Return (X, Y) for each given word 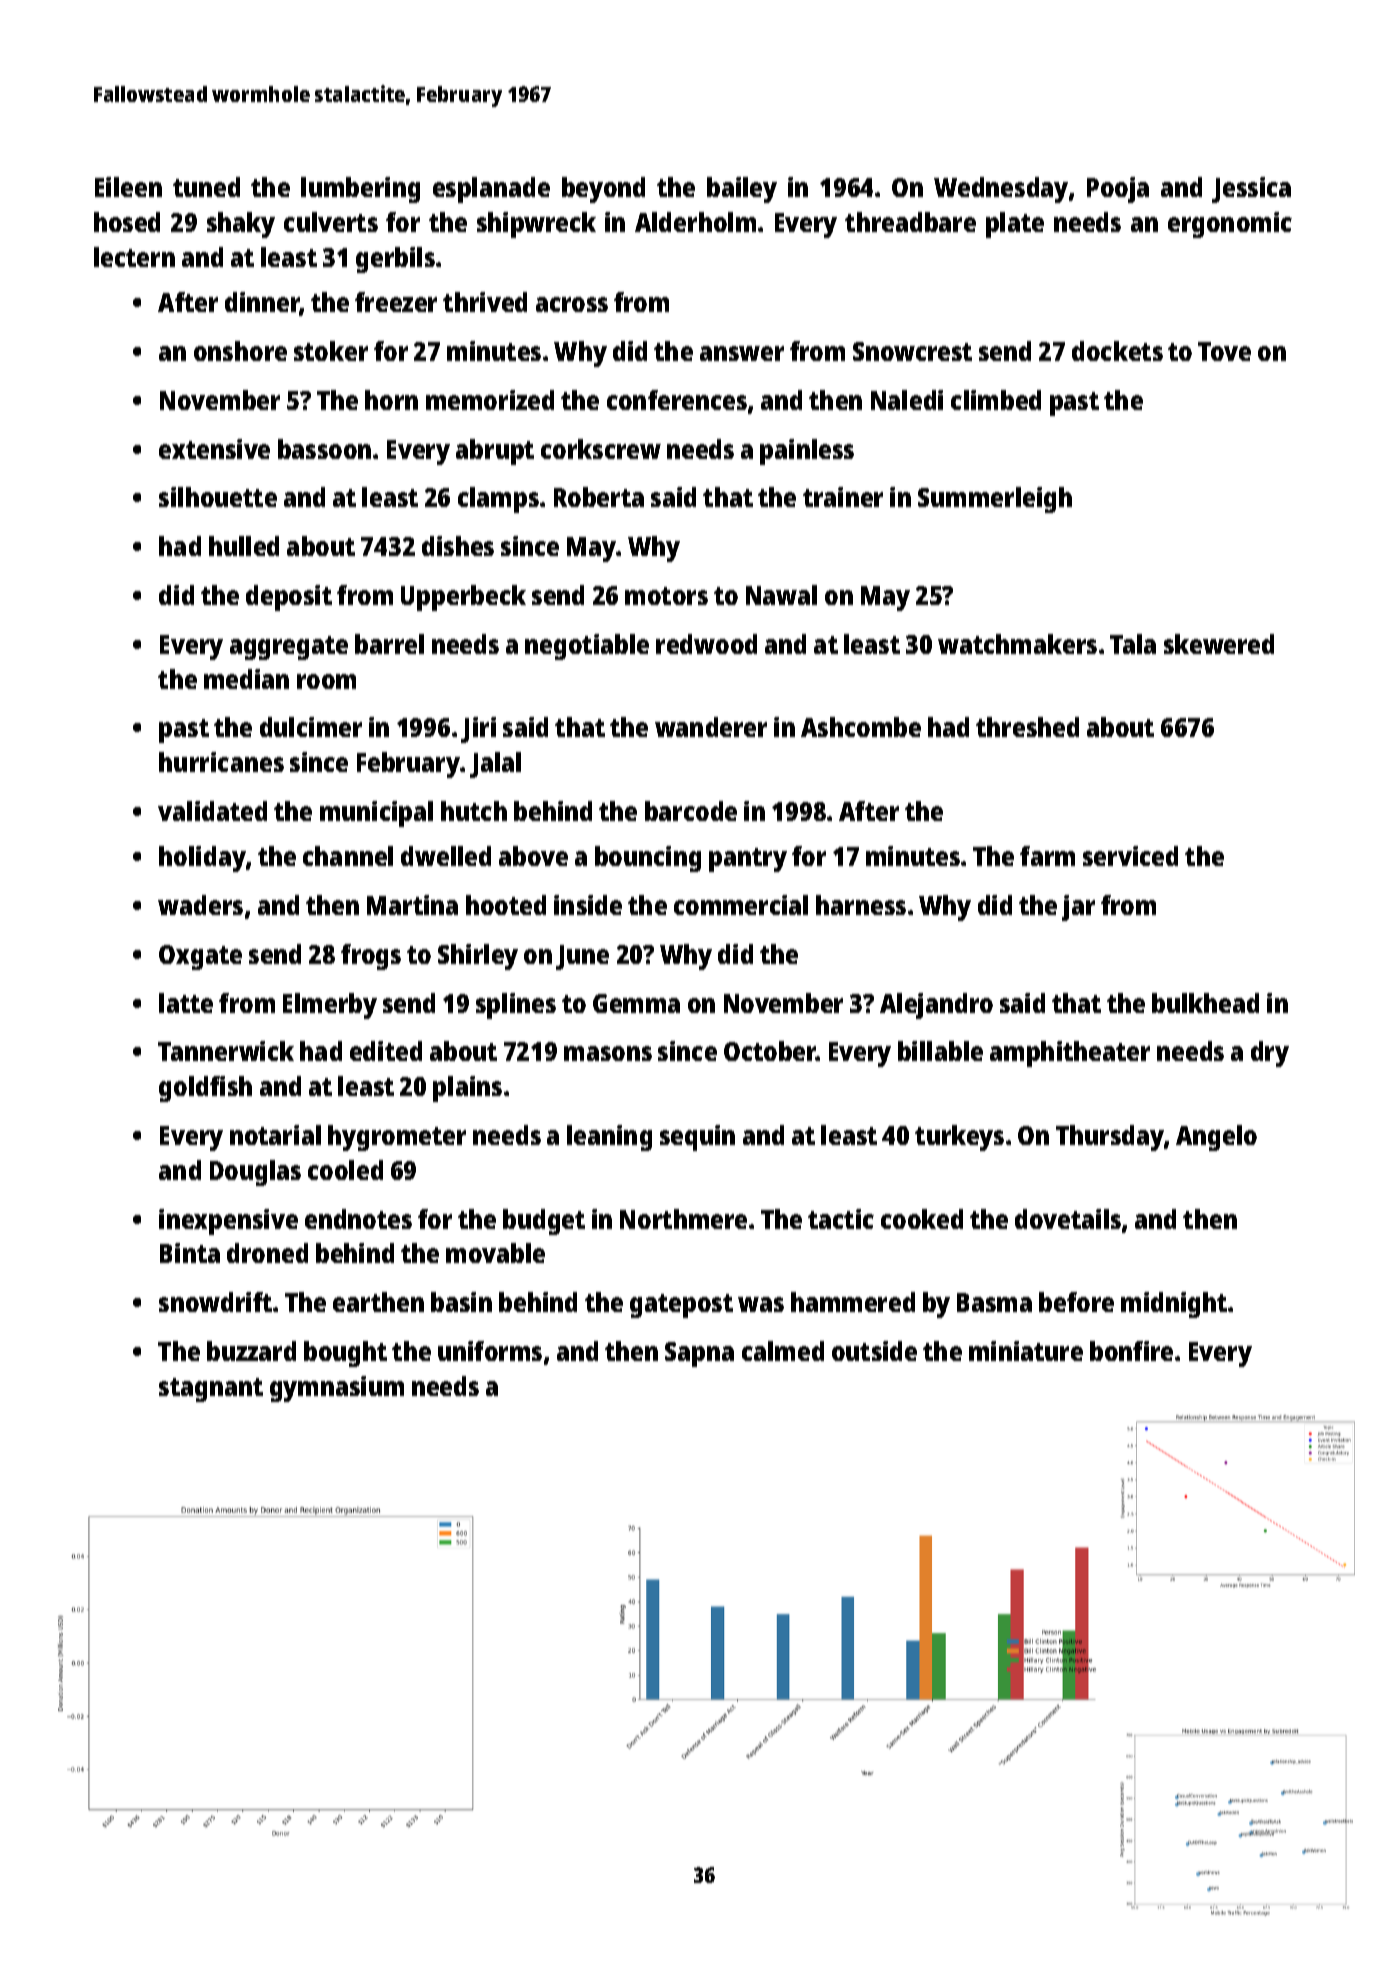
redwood (706, 644)
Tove (1224, 351)
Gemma (636, 1003)
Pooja (1118, 190)
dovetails (1068, 1219)
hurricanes (221, 762)
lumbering (360, 190)
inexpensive (228, 1222)
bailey (742, 190)
